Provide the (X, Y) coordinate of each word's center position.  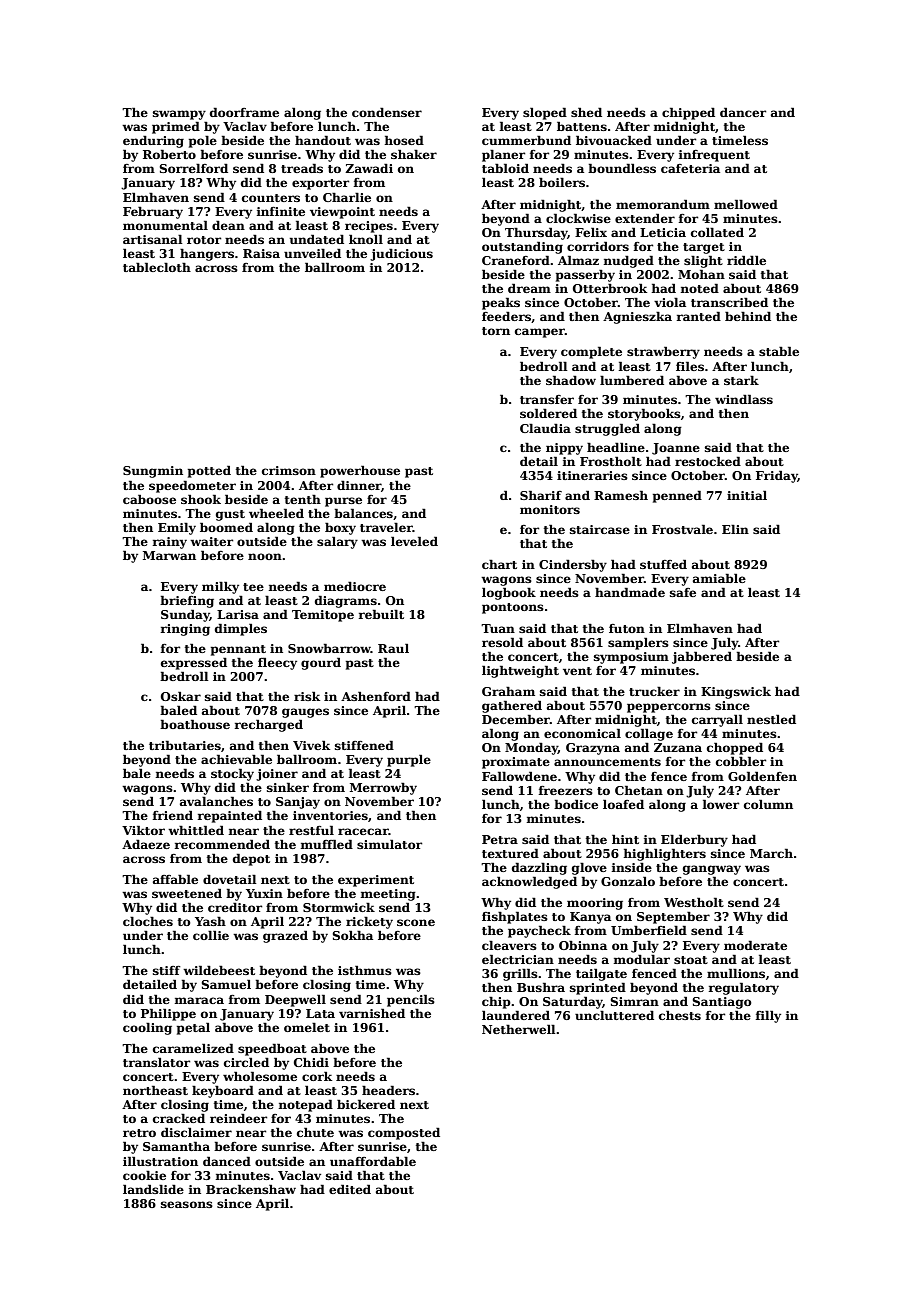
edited (350, 1189)
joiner (277, 775)
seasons (187, 1204)
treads (302, 168)
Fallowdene (519, 776)
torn (496, 331)
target (704, 248)
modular (641, 959)
